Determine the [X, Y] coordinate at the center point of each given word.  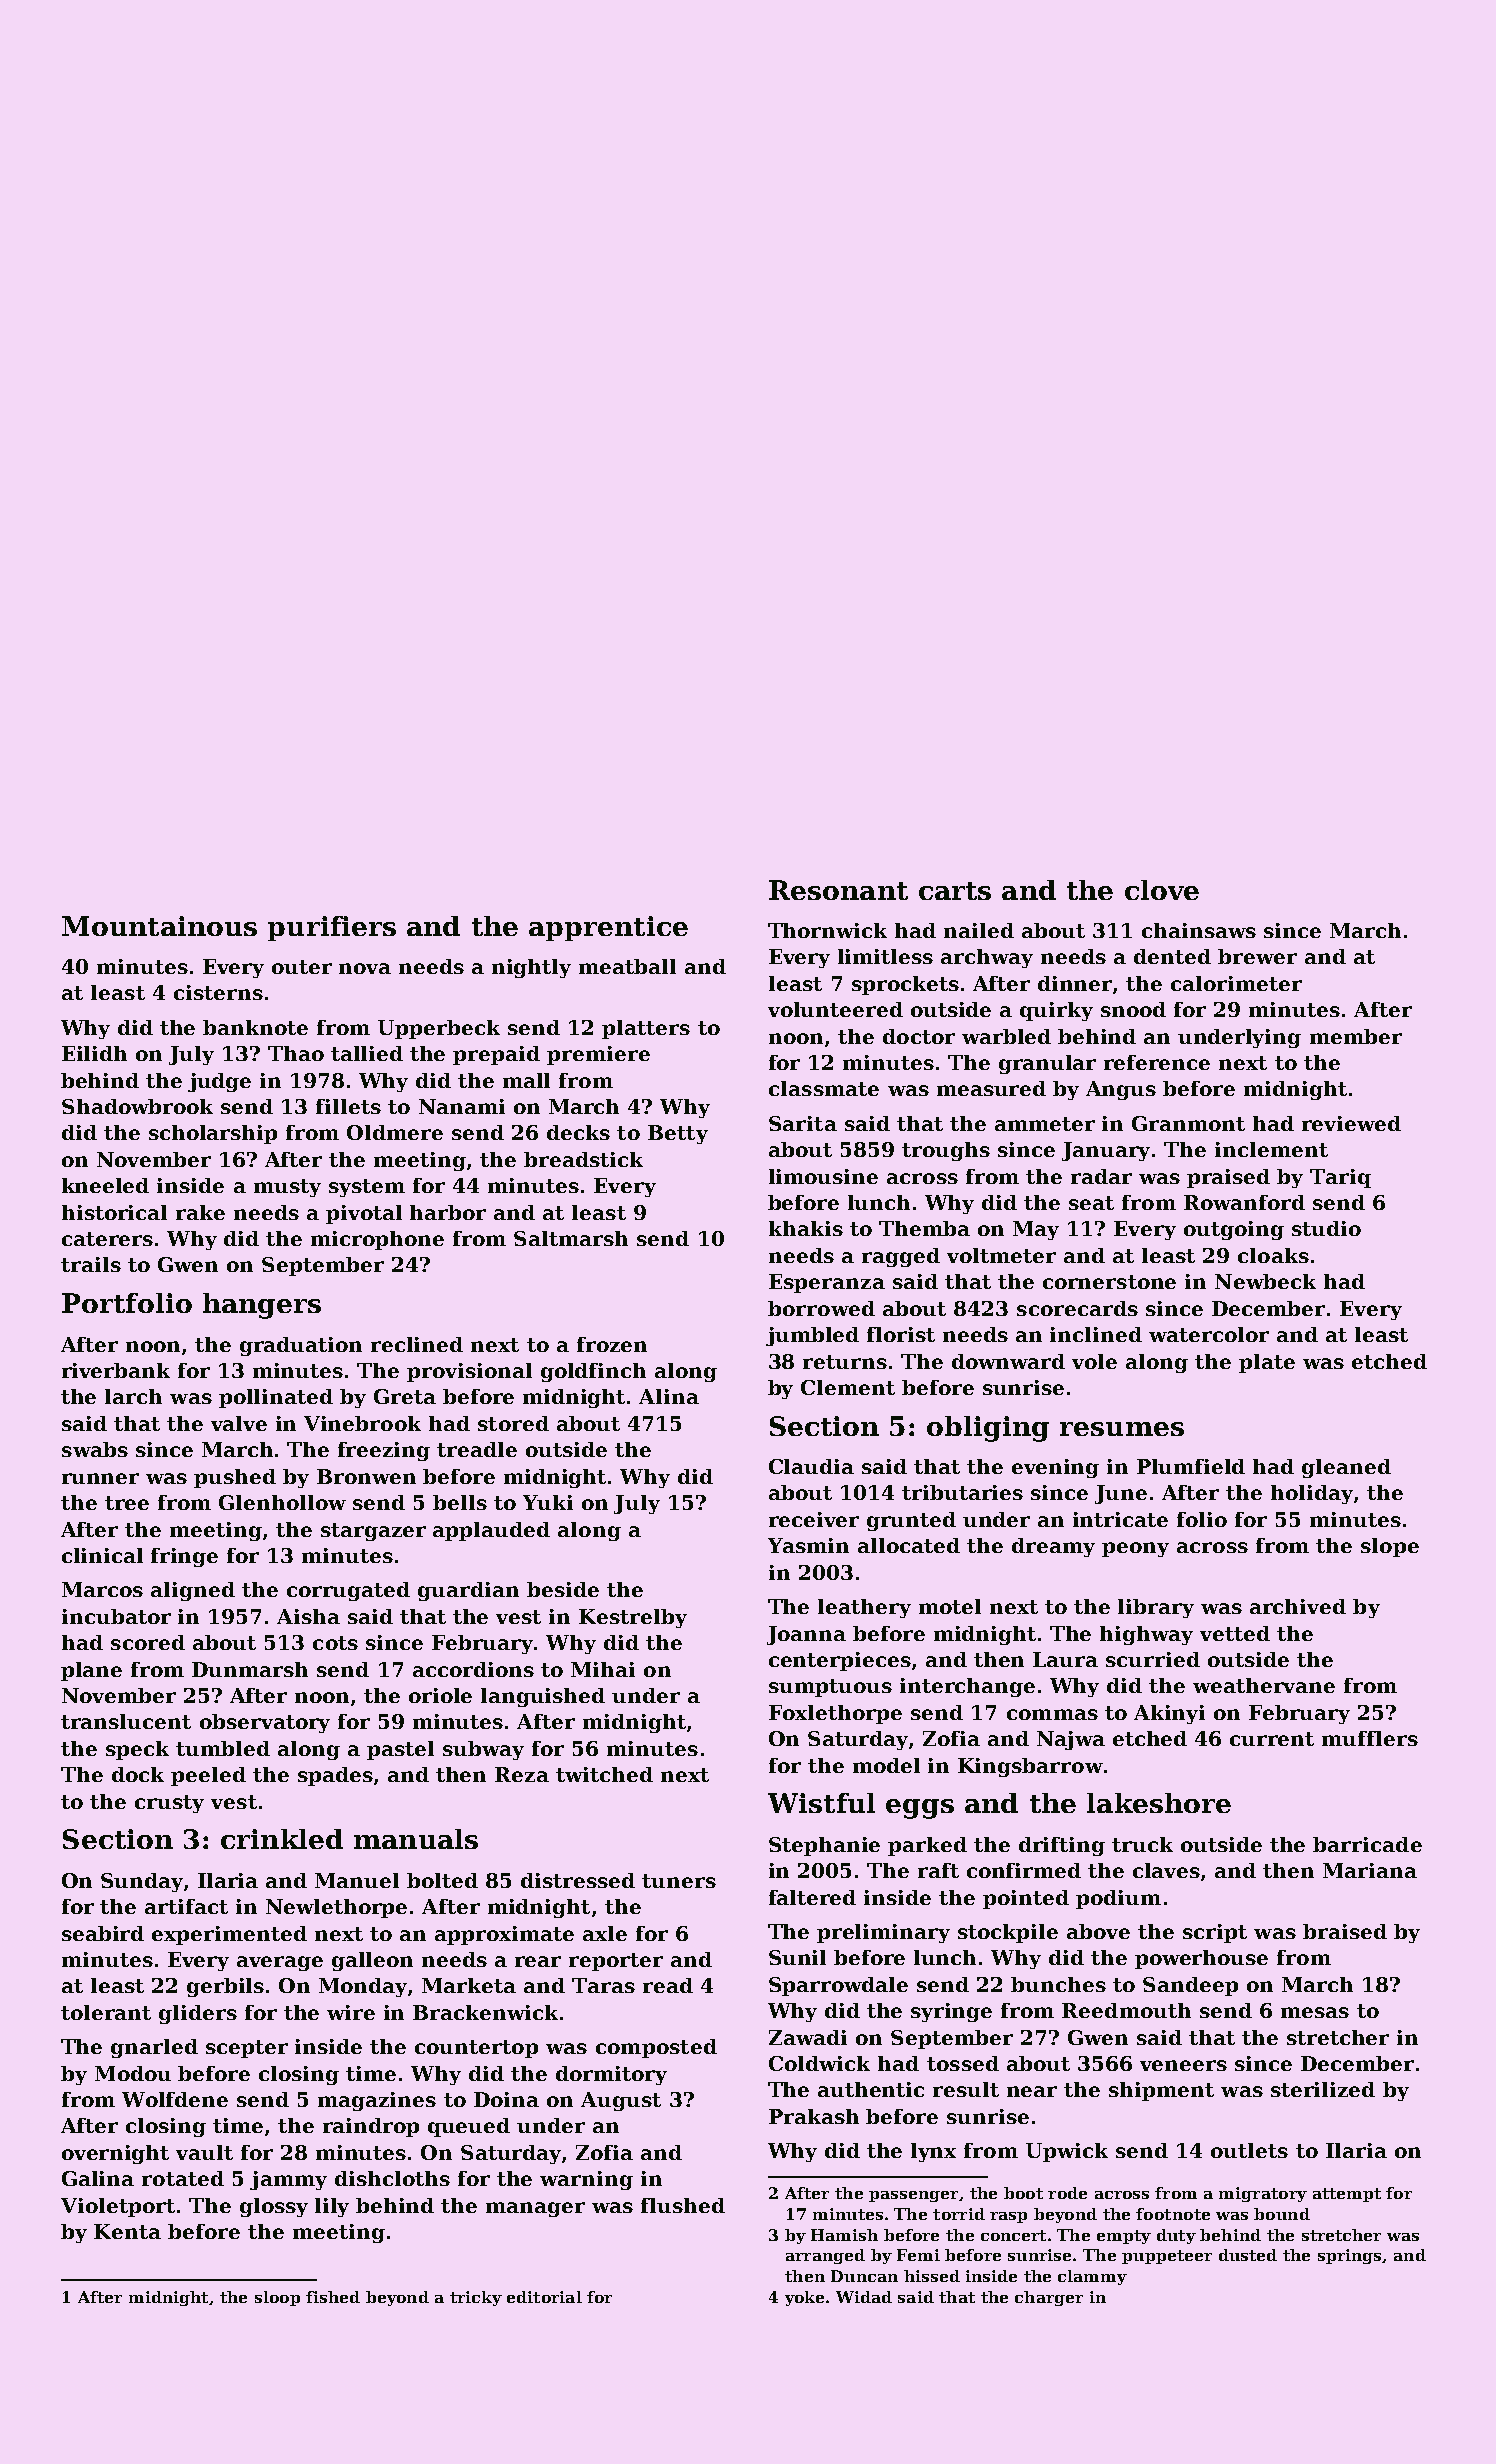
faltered [812, 1897]
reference [1157, 1062]
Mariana [1370, 1870]
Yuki [548, 1502]
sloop [277, 2298]
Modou [133, 2073]
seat [1091, 1203]
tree [127, 1503]
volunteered [835, 1009]
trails [91, 1264]
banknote [255, 1027]
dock [138, 1774]
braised [1345, 1931]
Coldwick [819, 2063]
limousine [823, 1176]
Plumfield [1191, 1466]
